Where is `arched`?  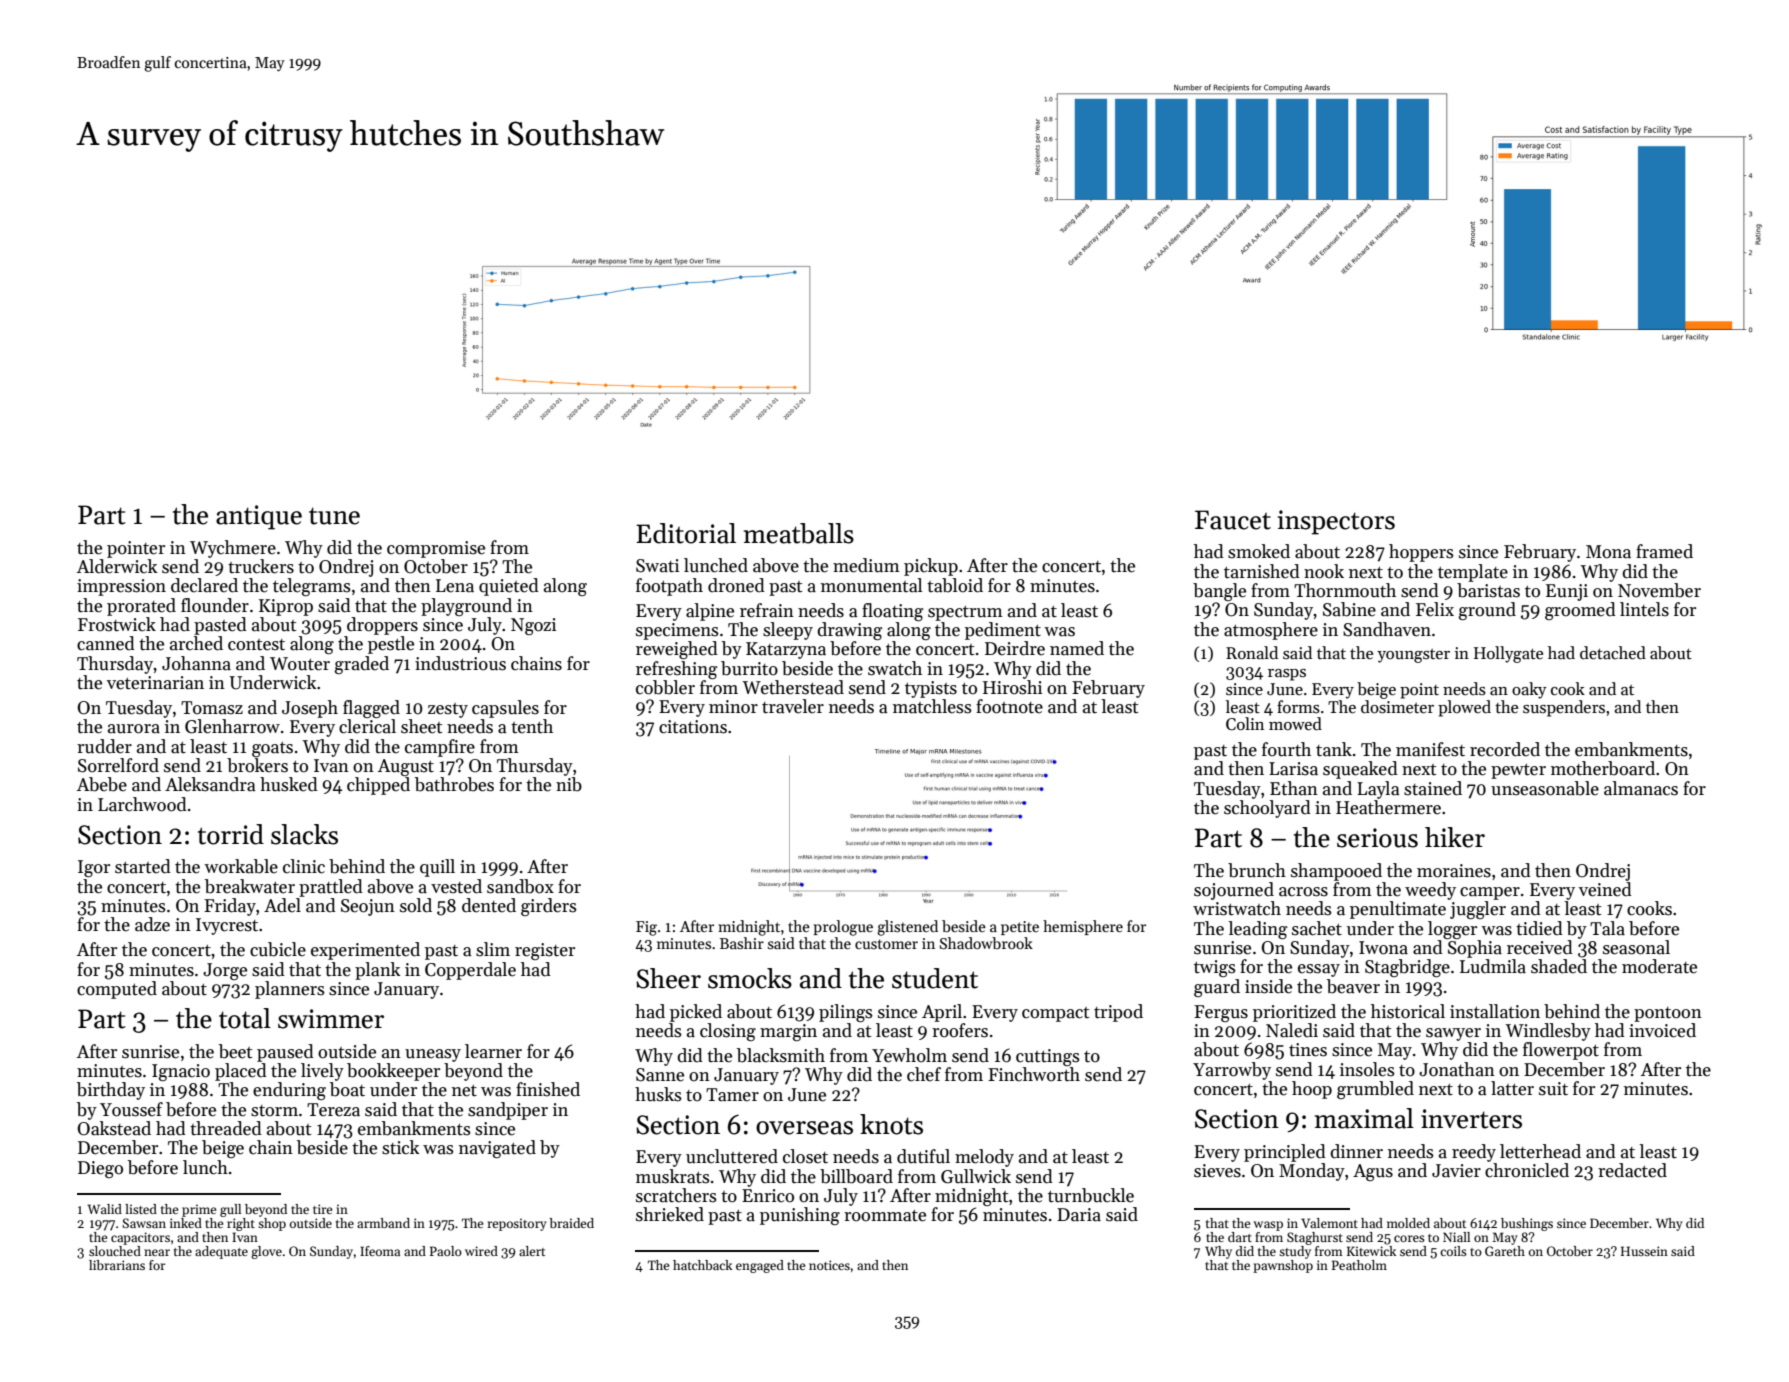
arched is located at coordinates (196, 643).
